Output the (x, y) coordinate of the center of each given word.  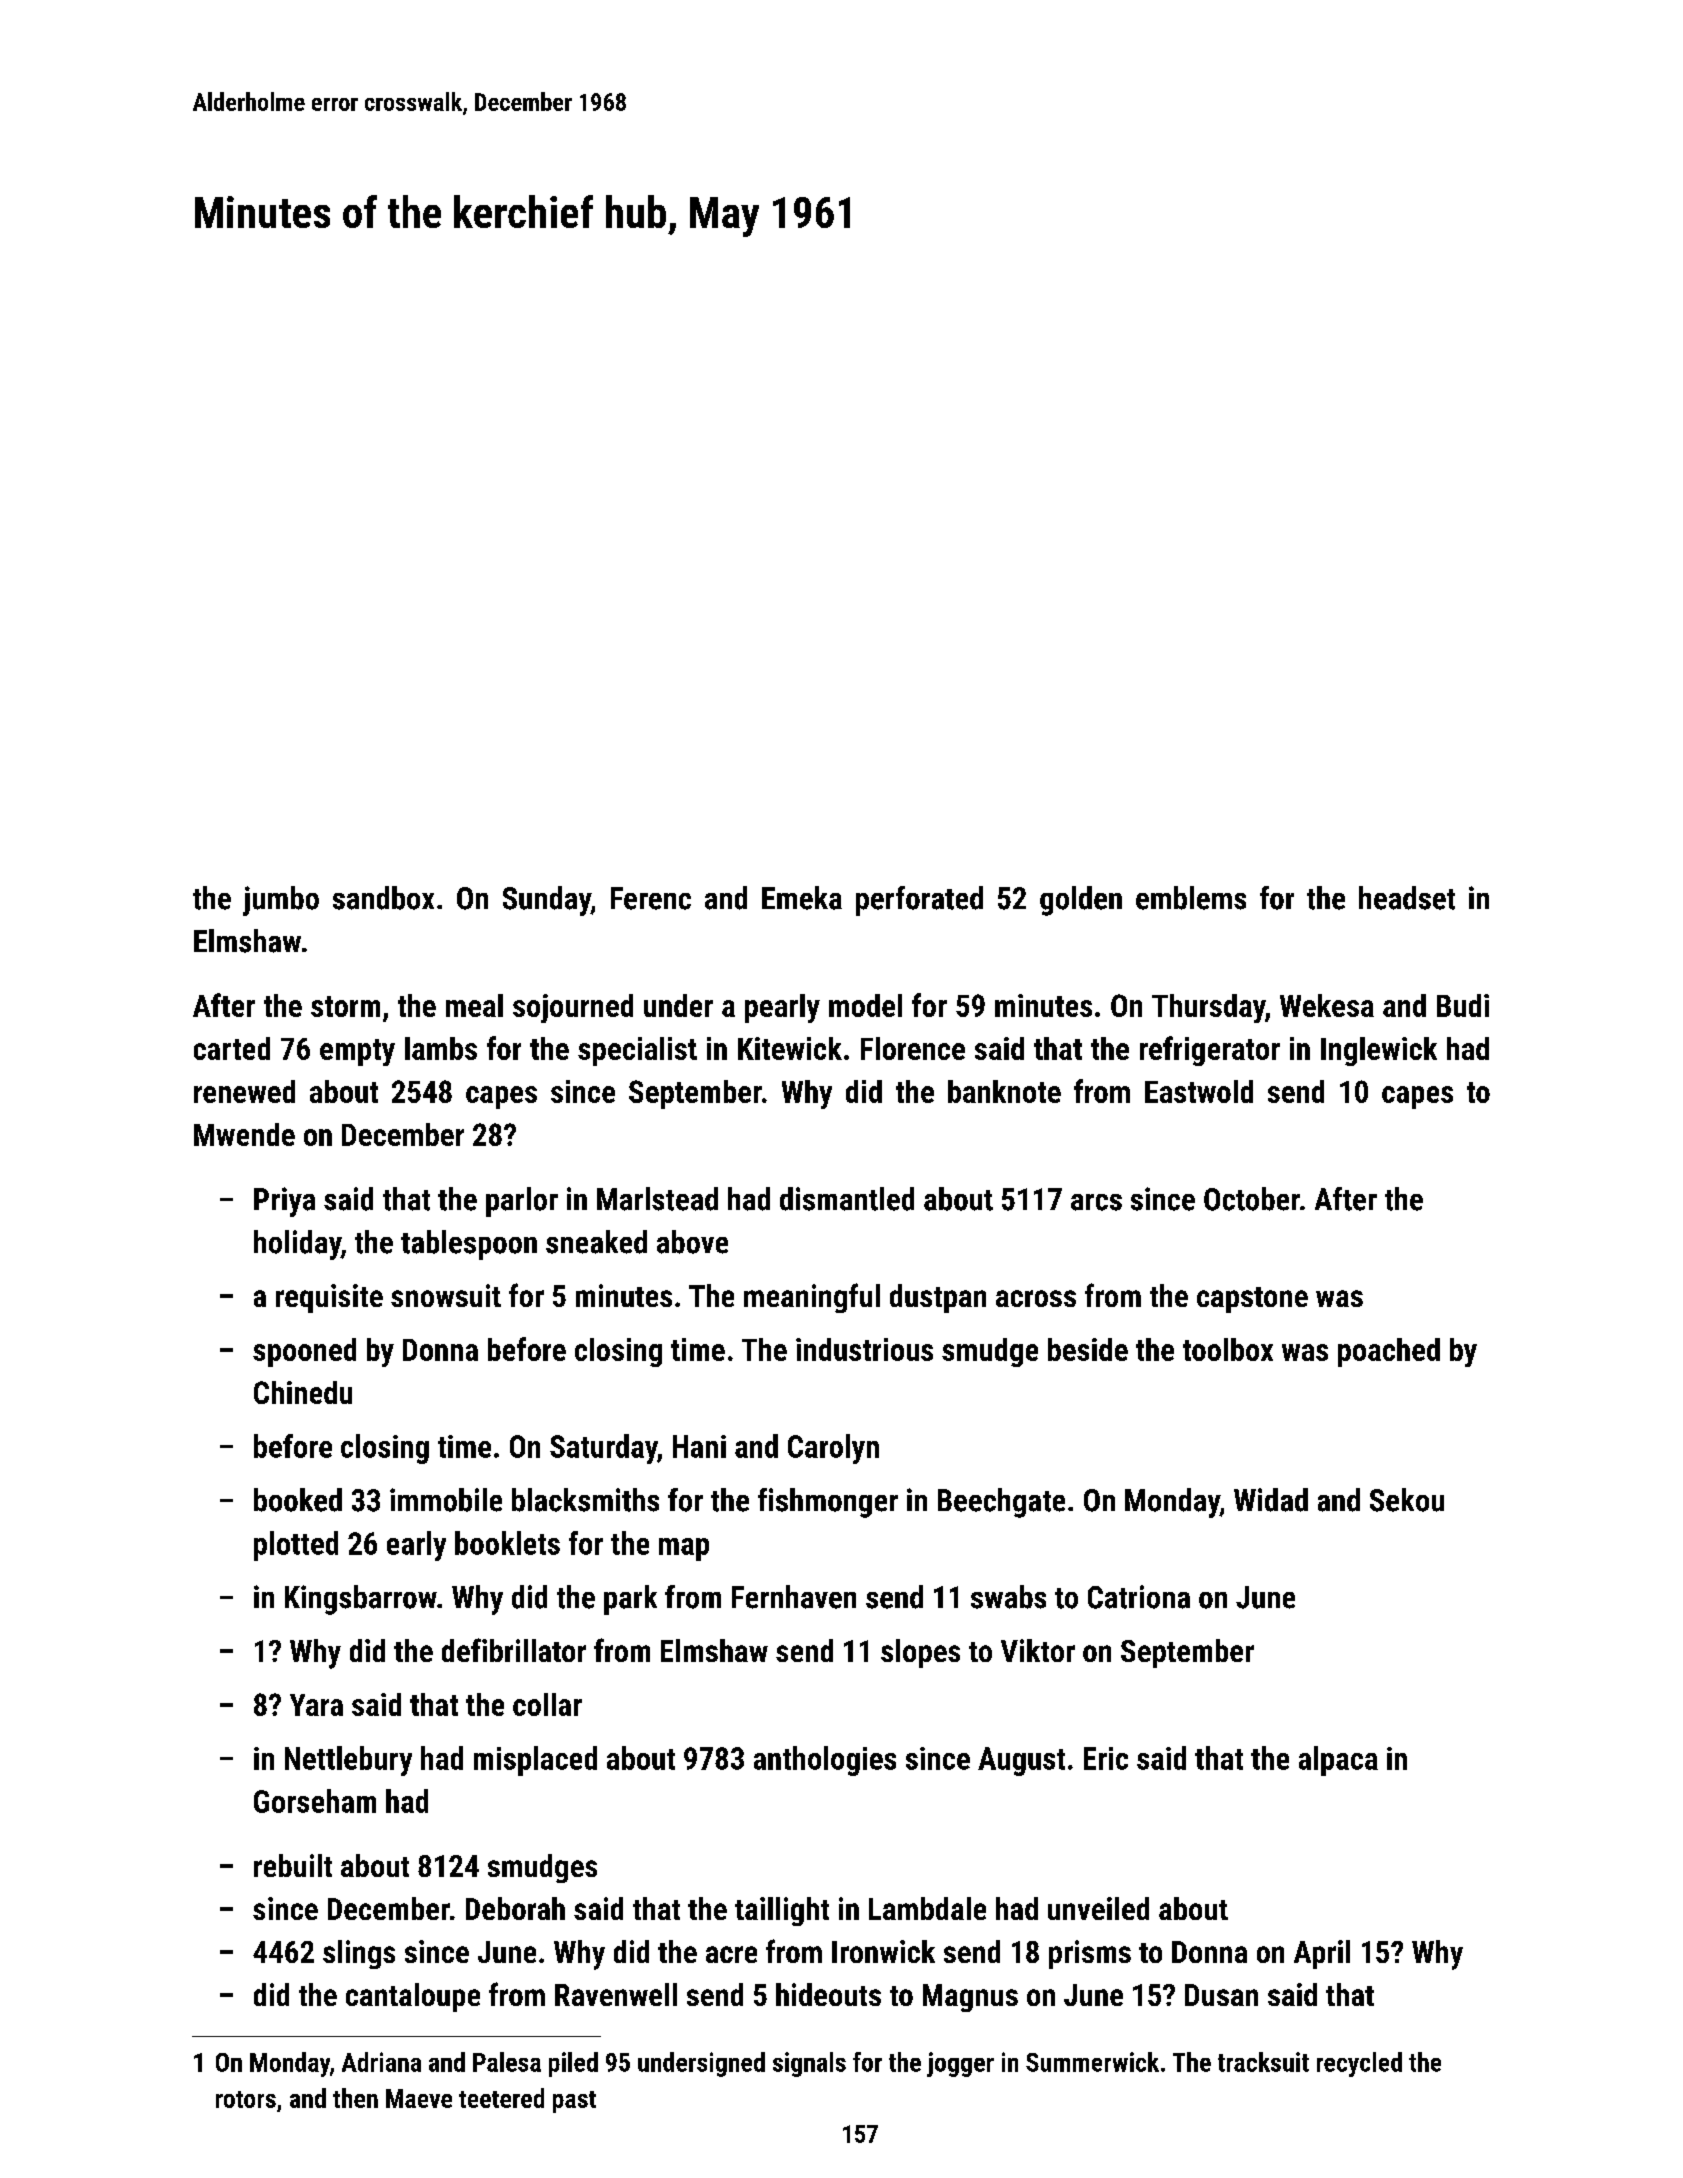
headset (1407, 898)
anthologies (825, 1761)
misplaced (535, 1761)
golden (1081, 901)
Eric (1106, 1758)
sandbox (383, 898)
